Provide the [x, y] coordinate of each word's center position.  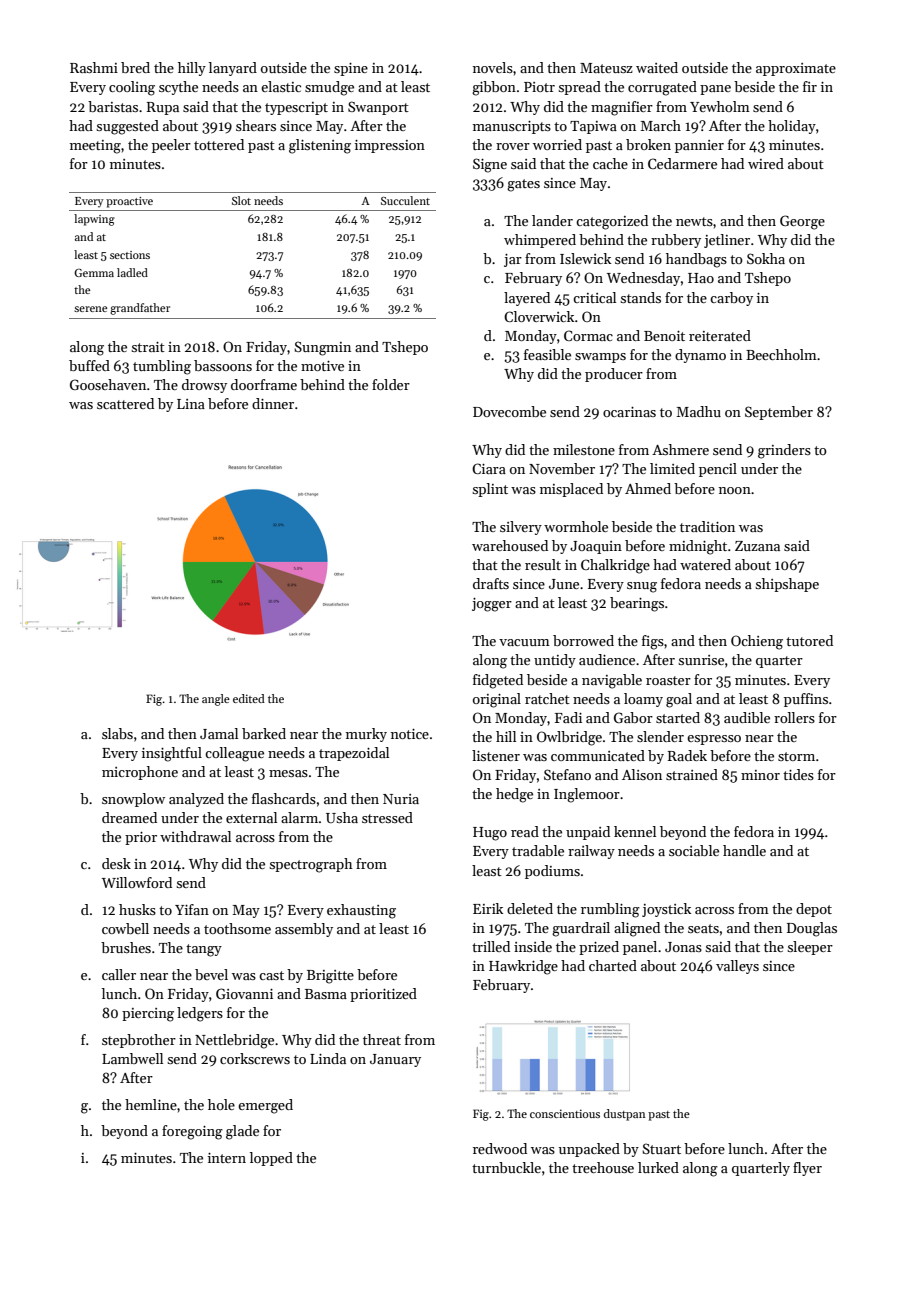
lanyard [233, 69]
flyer [807, 1169]
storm [796, 756]
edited [249, 698]
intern [227, 1158]
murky [366, 735]
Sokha [766, 258]
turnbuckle [506, 1167]
